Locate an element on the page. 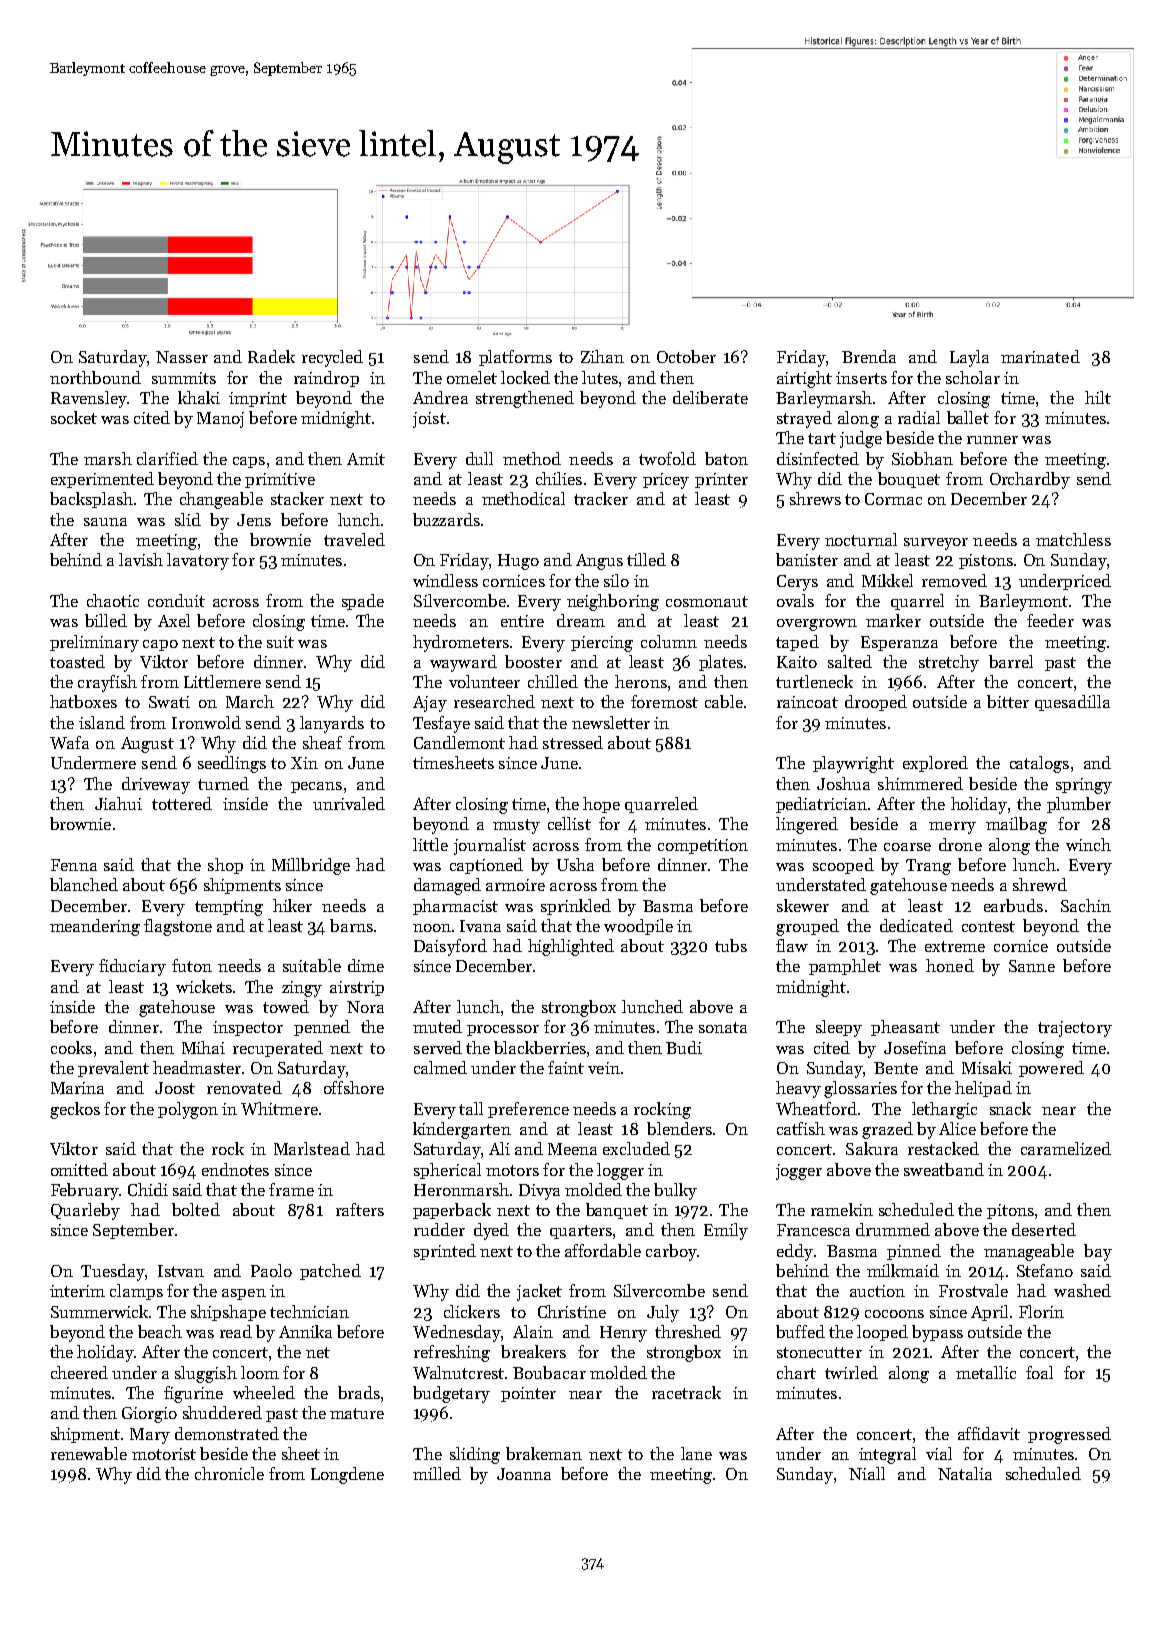 Image resolution: width=1161 pixels, height=1642 pixels. renovated is located at coordinates (244, 1087).
